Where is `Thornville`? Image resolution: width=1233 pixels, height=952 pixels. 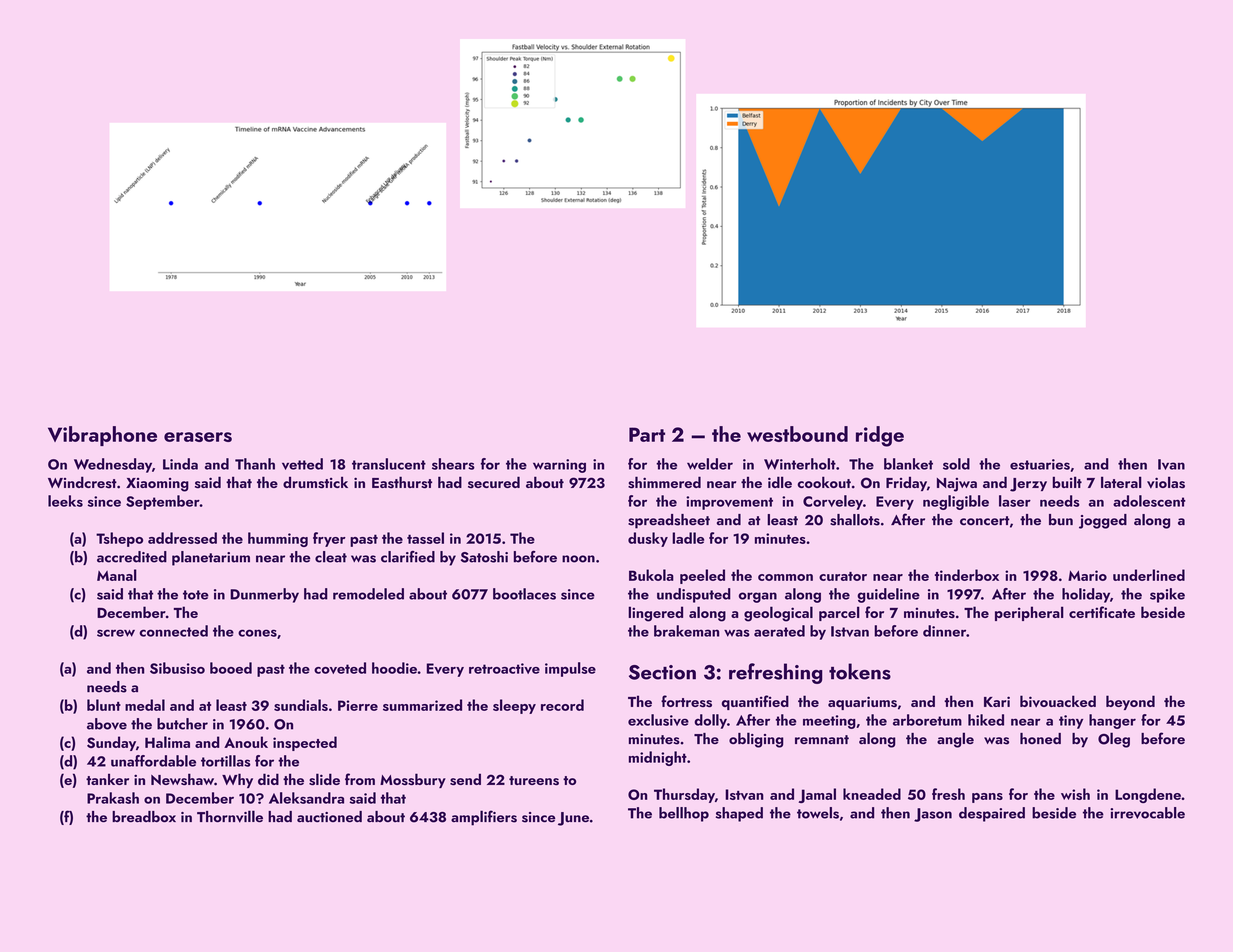 Thornville is located at coordinates (230, 816).
